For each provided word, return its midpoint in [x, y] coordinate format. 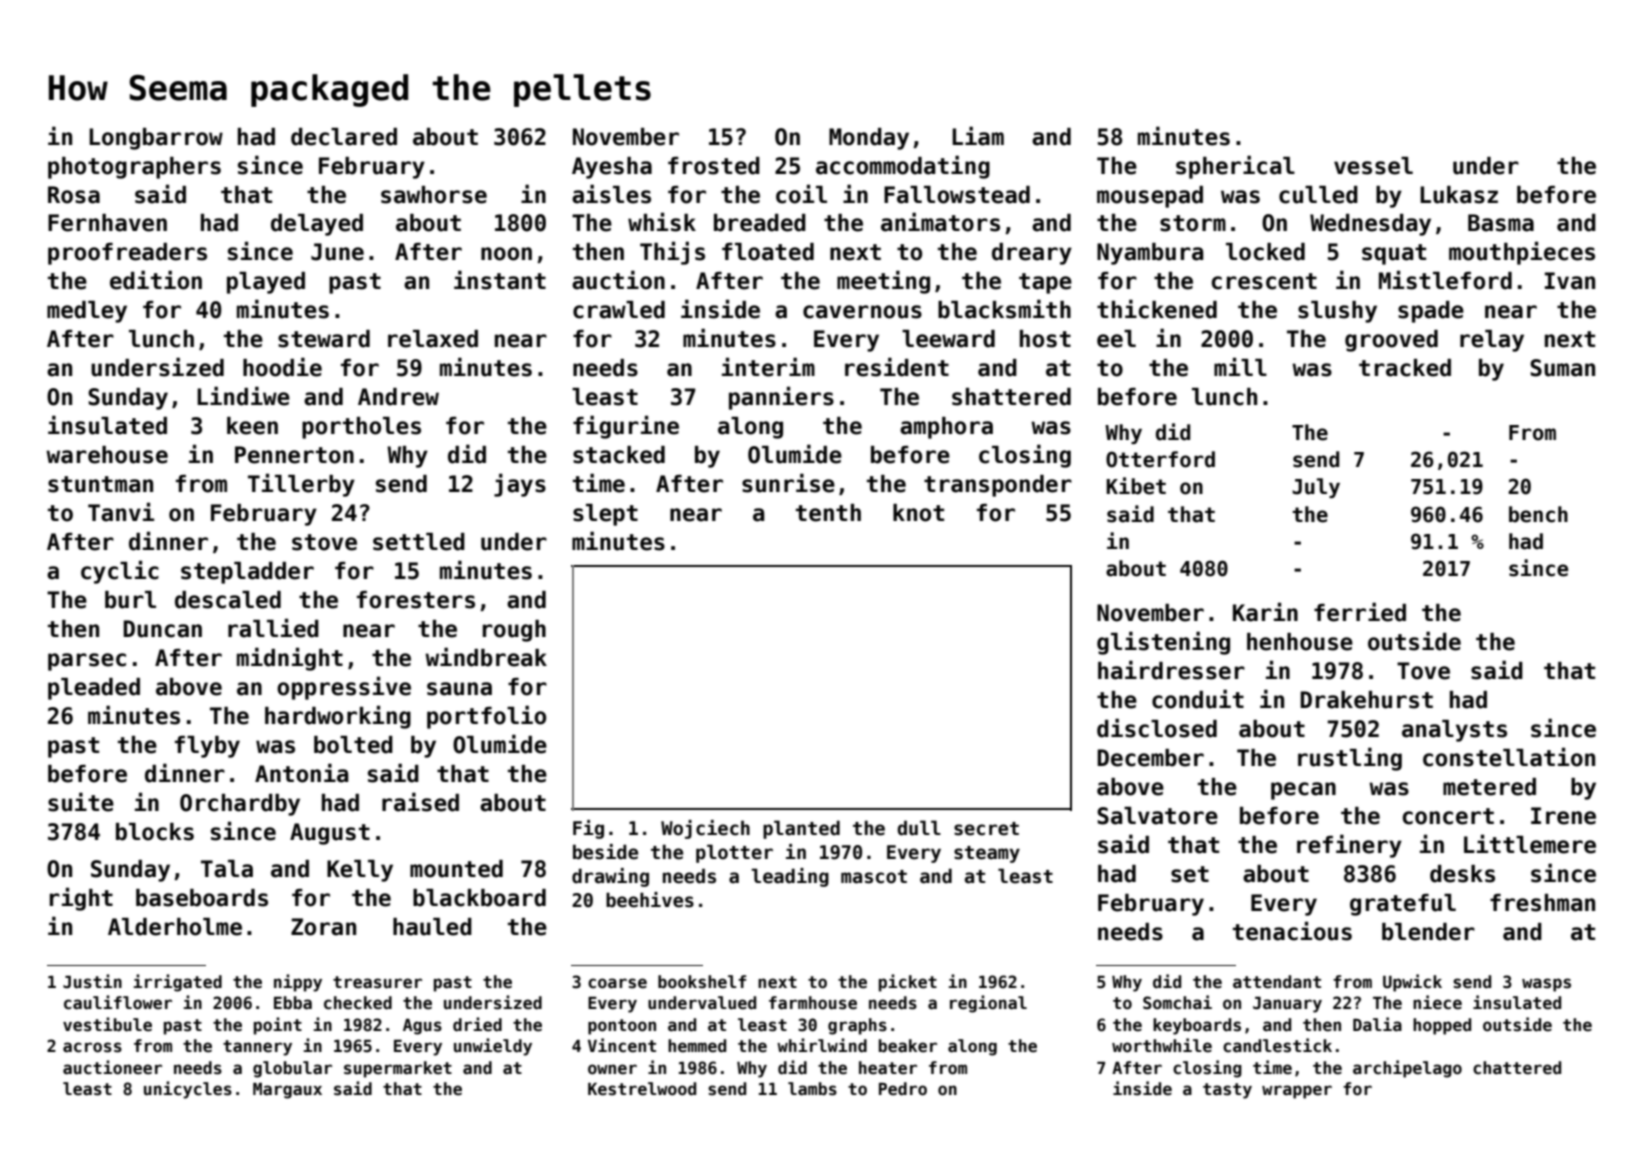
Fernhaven [107, 223]
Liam [978, 136]
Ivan [1570, 281]
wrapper [1297, 1092]
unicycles [188, 1090]
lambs [812, 1089]
